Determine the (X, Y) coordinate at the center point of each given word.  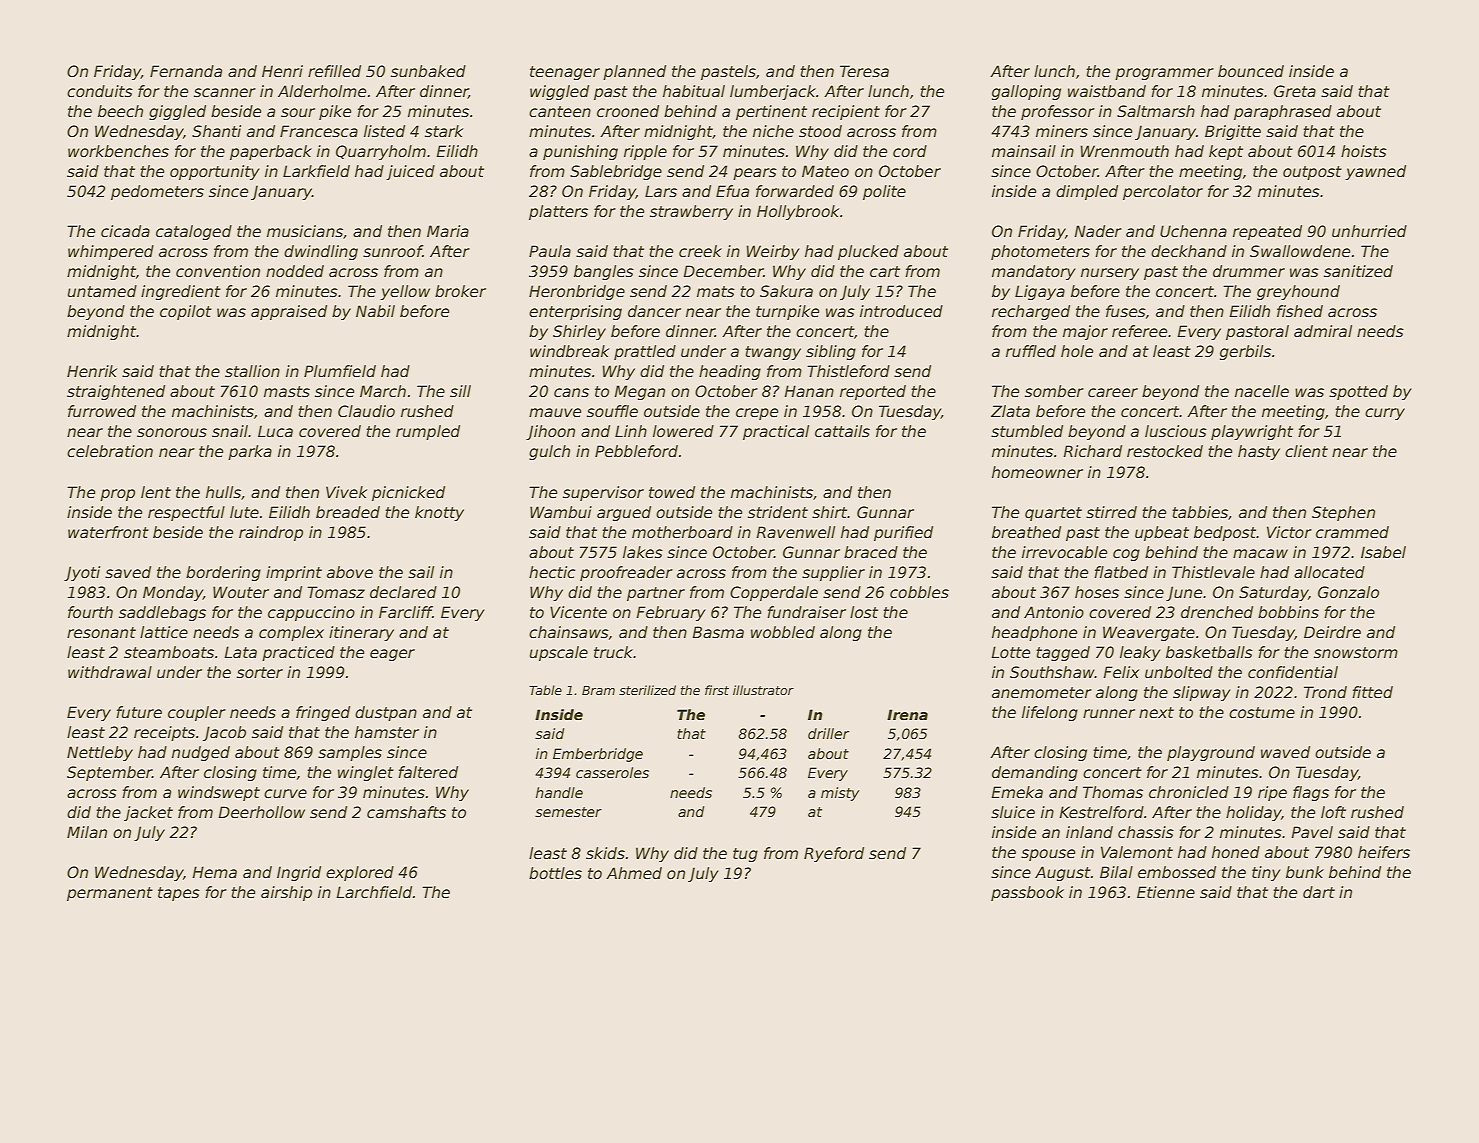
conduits (100, 91)
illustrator (763, 690)
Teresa (864, 71)
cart (885, 271)
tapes (179, 894)
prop (117, 495)
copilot (186, 312)
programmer (1164, 74)
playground (1211, 753)
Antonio (1054, 612)
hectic (552, 572)
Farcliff (406, 612)
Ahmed (634, 873)
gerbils (1245, 352)
